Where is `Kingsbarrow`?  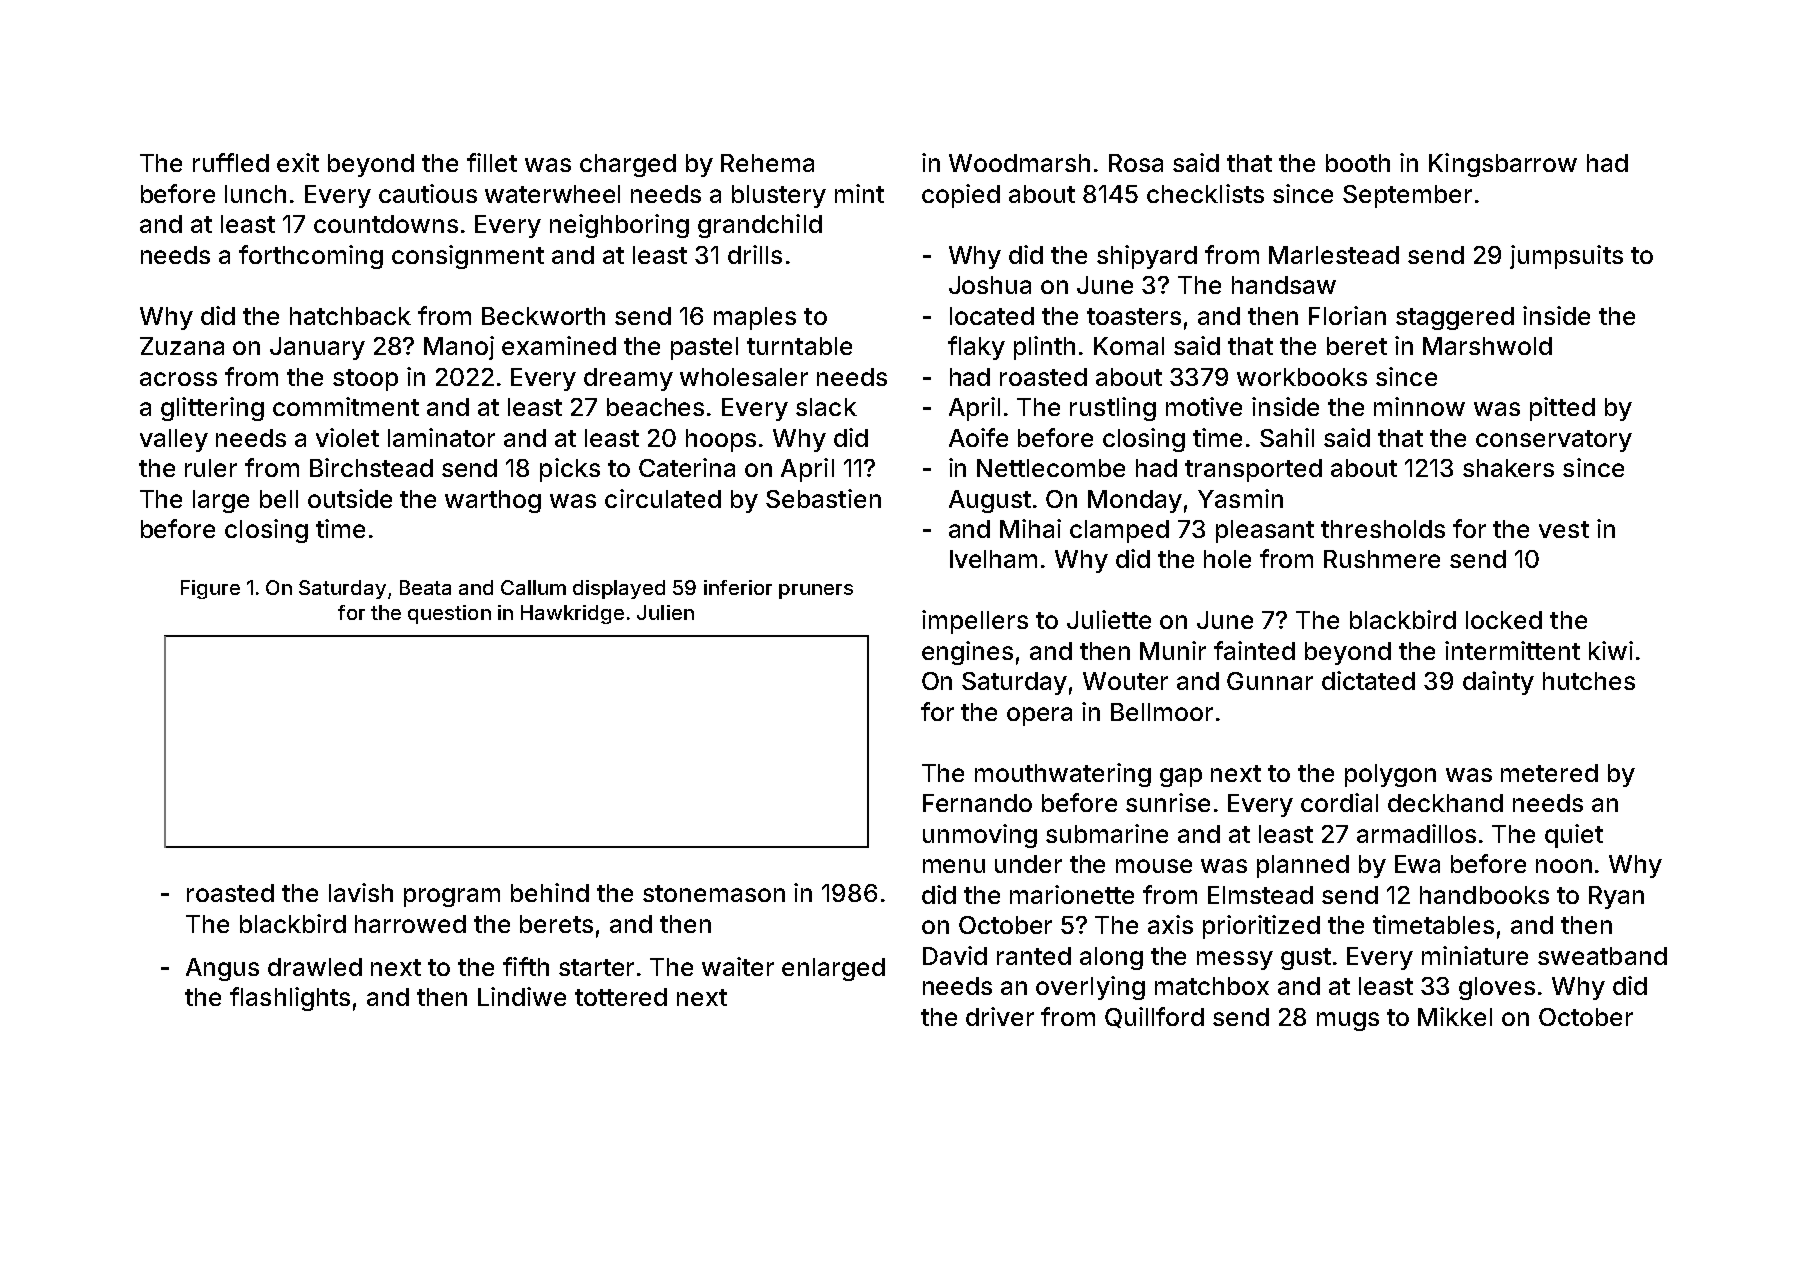 Kingsbarrow is located at coordinates (1503, 165).
